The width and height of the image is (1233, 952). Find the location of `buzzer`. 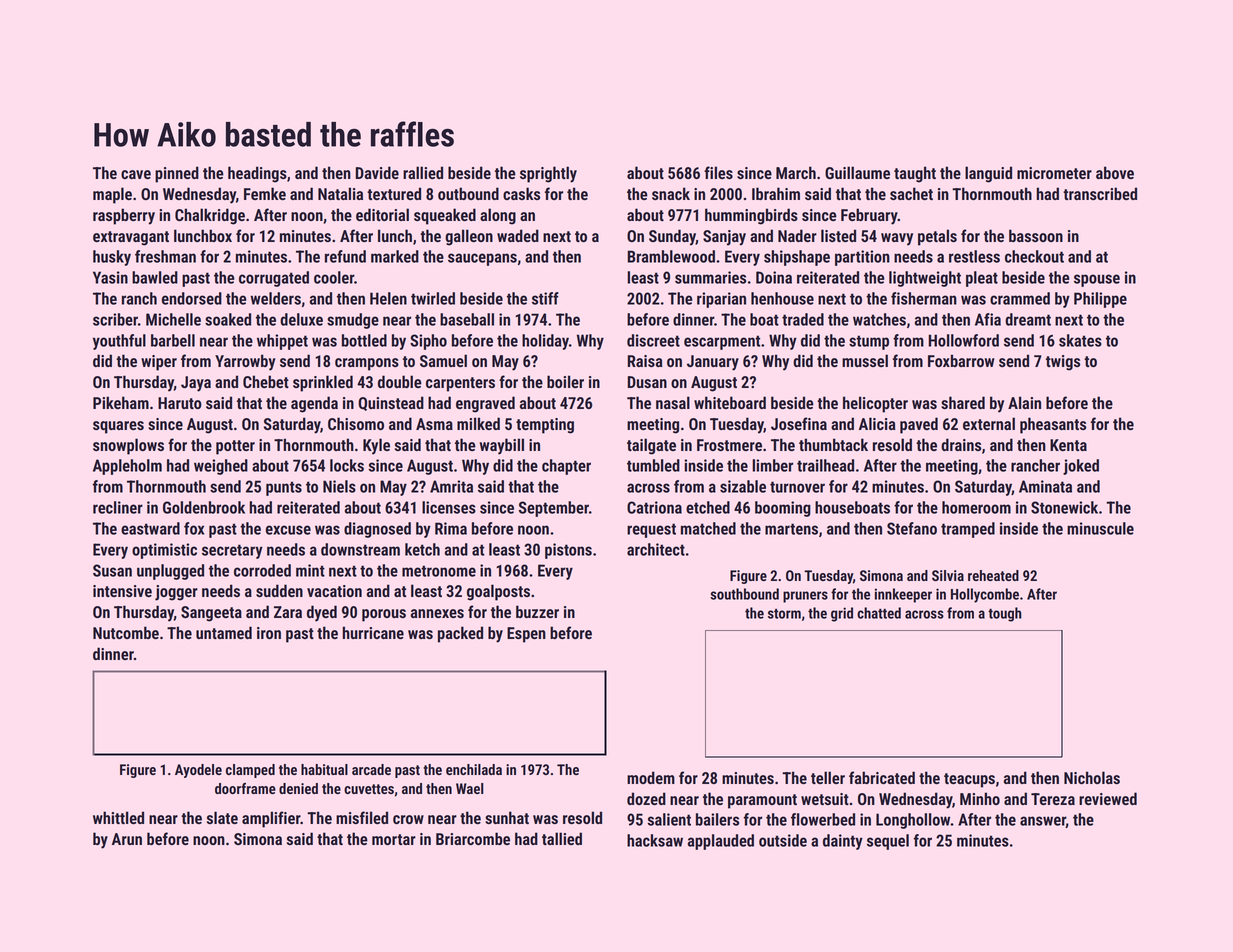

buzzer is located at coordinates (537, 611).
